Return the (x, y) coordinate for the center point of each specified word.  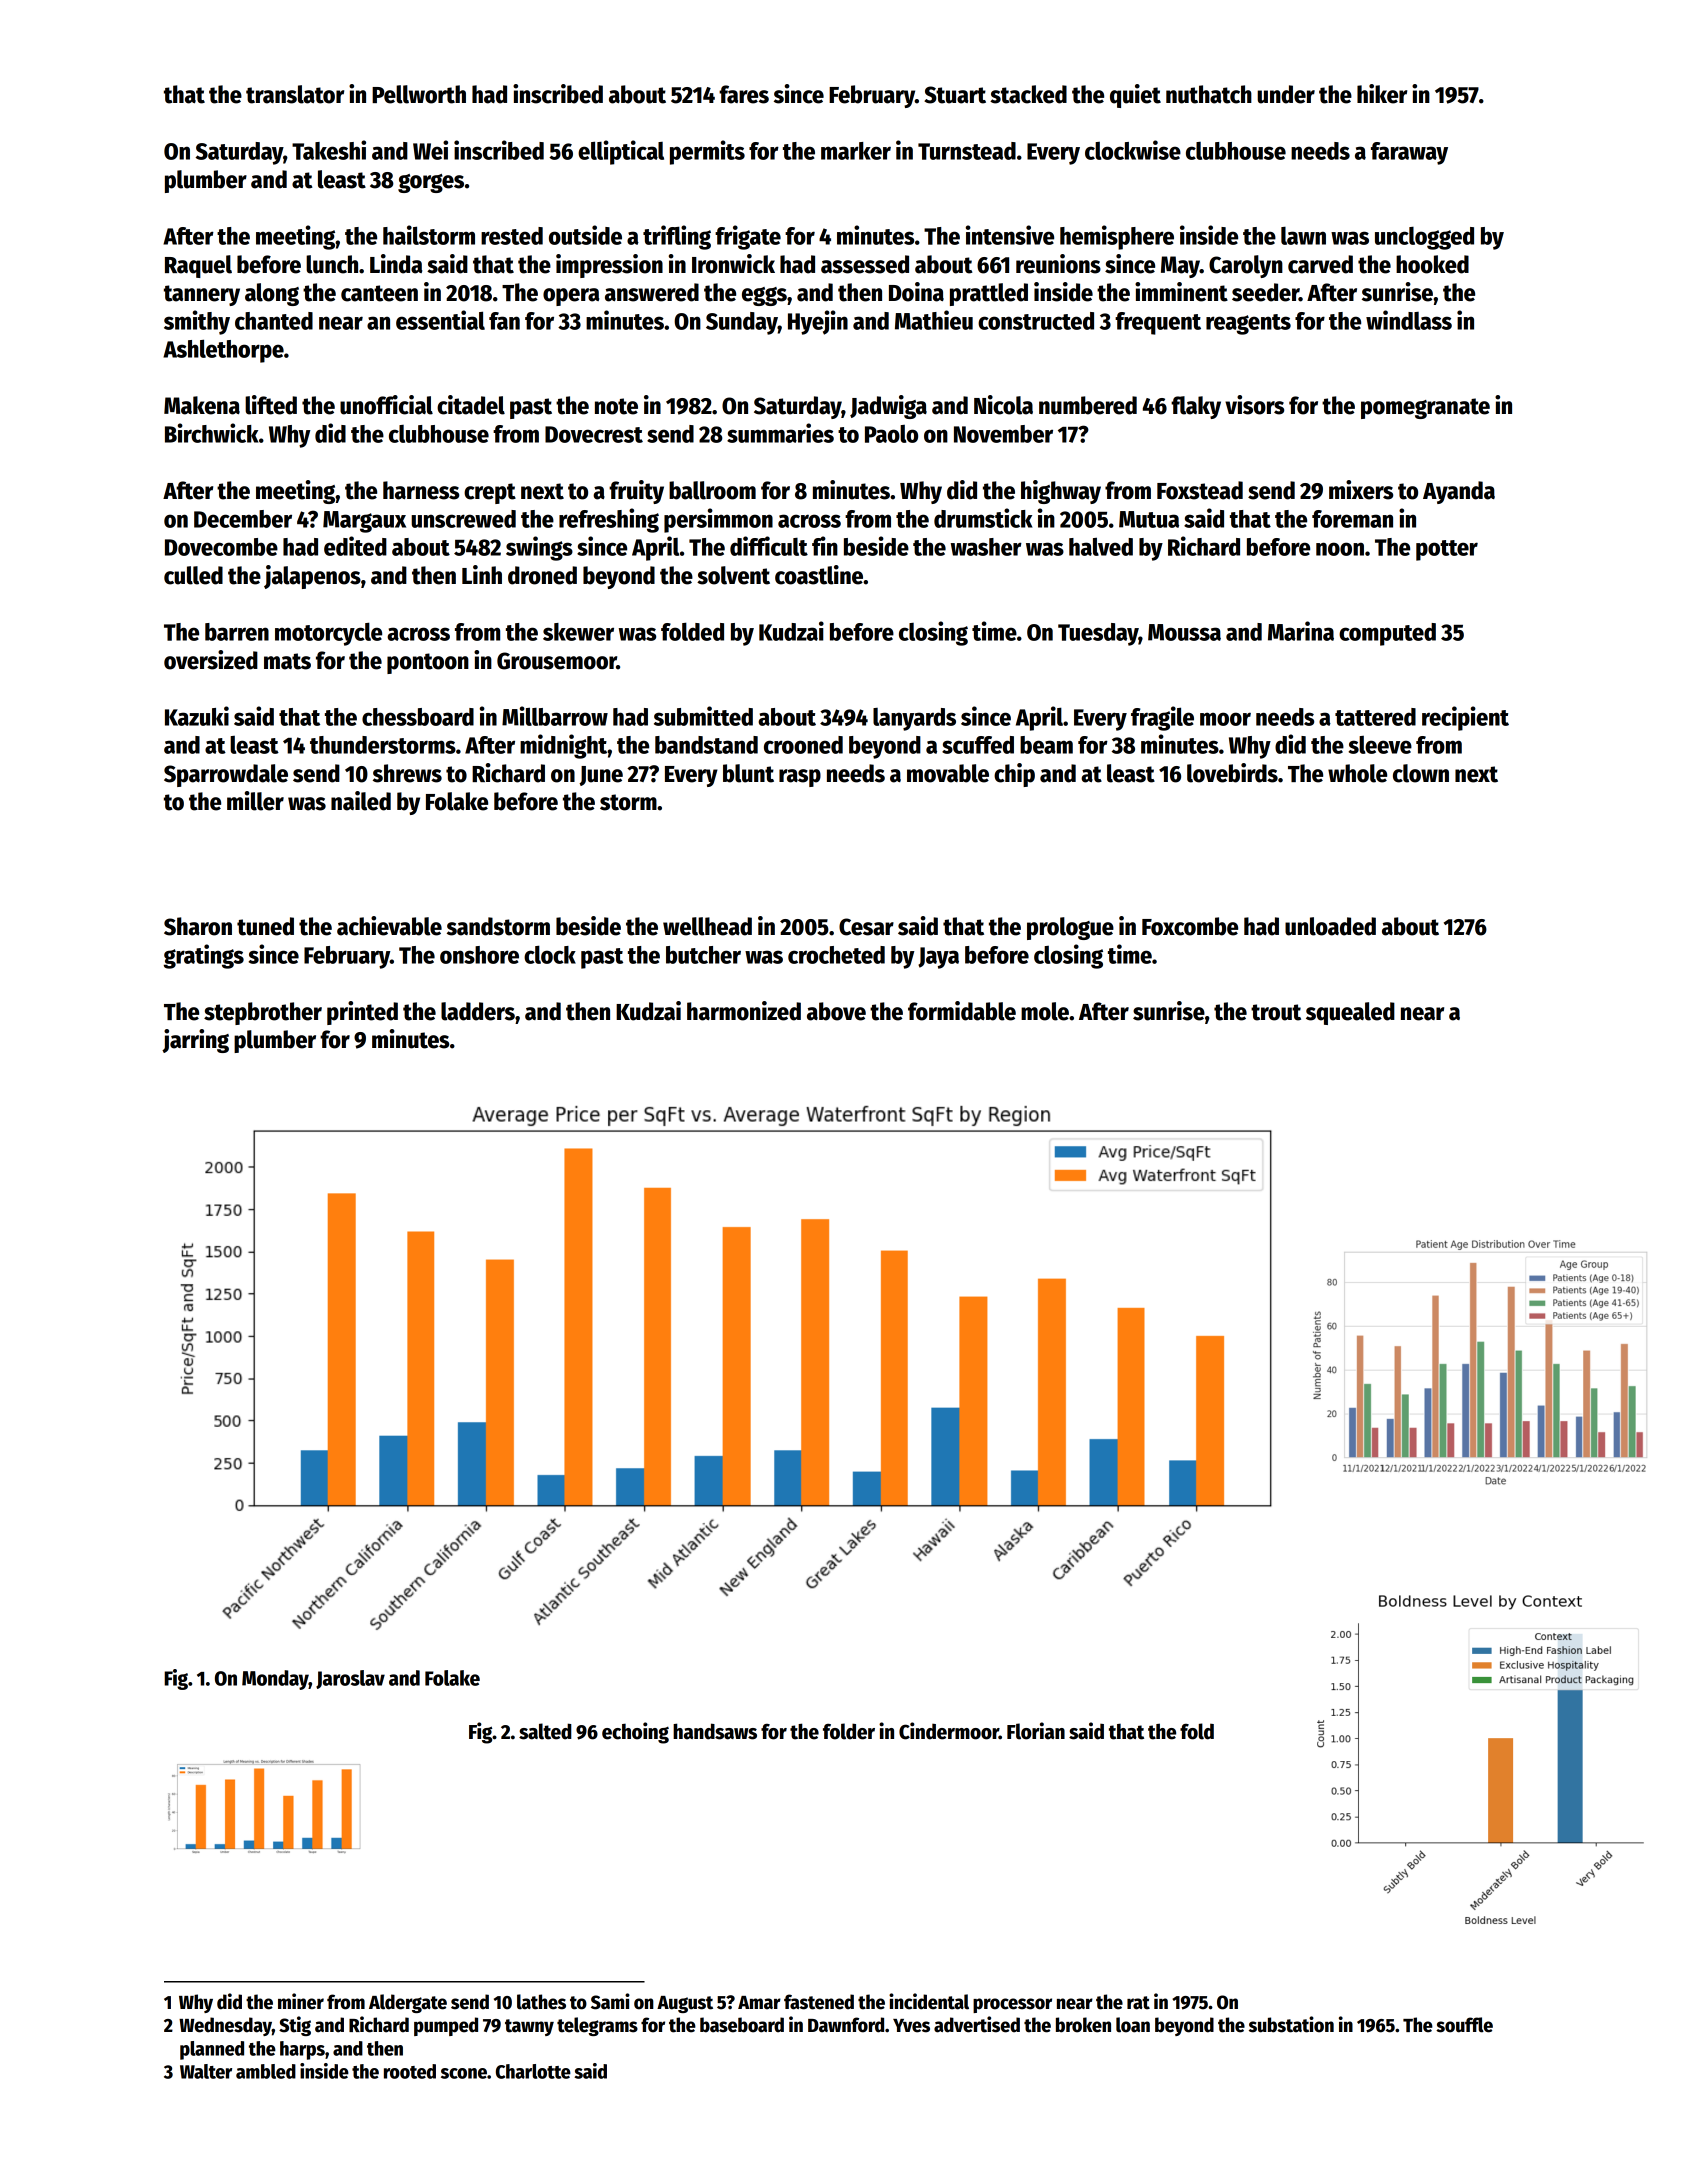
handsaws (715, 1731)
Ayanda (1459, 492)
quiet (1135, 96)
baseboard (742, 2025)
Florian (1036, 1731)
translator (295, 94)
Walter (206, 2071)
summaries (780, 433)
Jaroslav (350, 1679)
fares (744, 94)
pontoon (428, 663)
